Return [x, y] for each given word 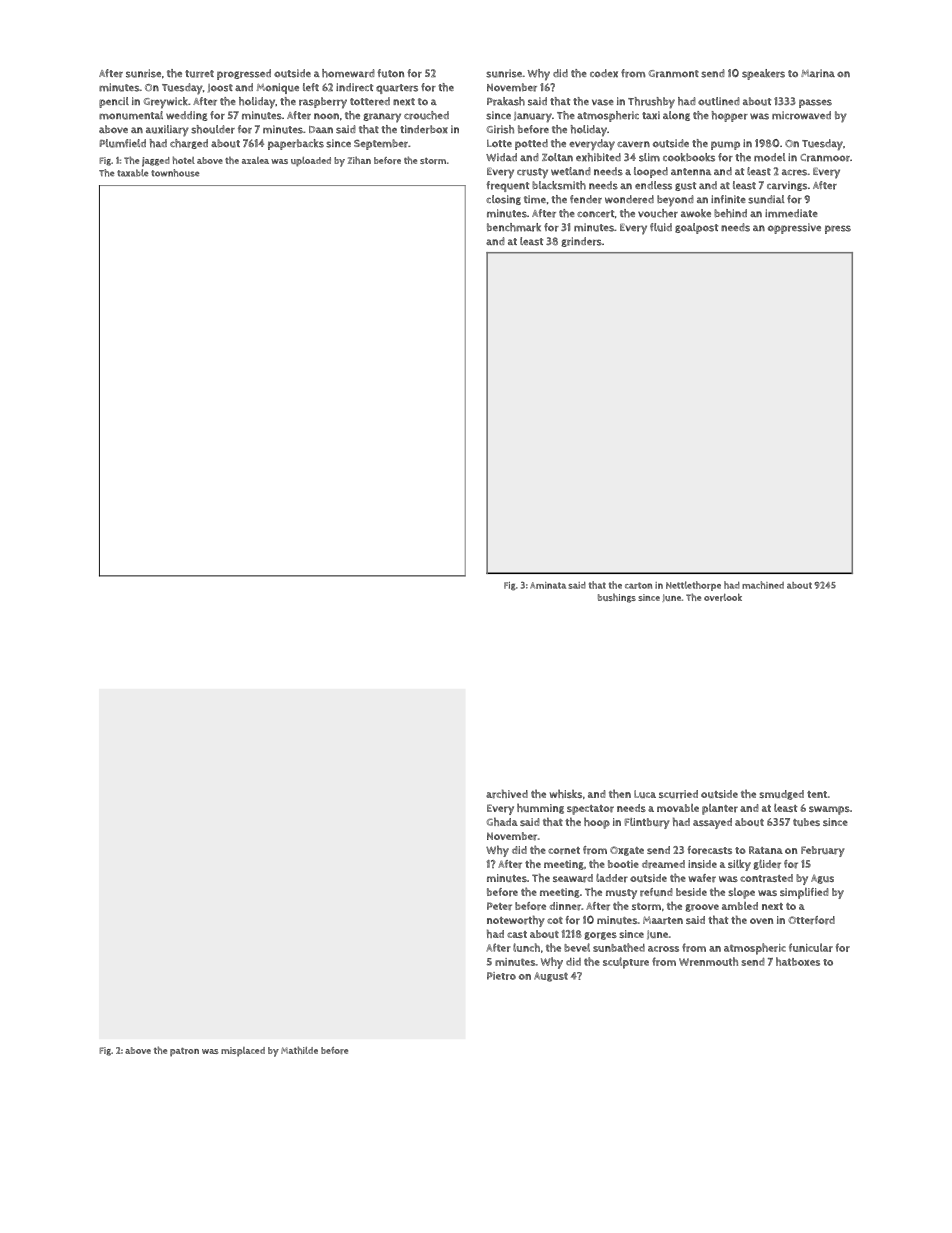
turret [199, 74]
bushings [617, 598]
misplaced [243, 1052]
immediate [791, 213]
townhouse [175, 173]
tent [817, 794]
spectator [590, 810]
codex [604, 73]
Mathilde [299, 1050]
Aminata [548, 585]
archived [507, 794]
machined [763, 585]
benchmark [514, 227]
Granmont [674, 74]
